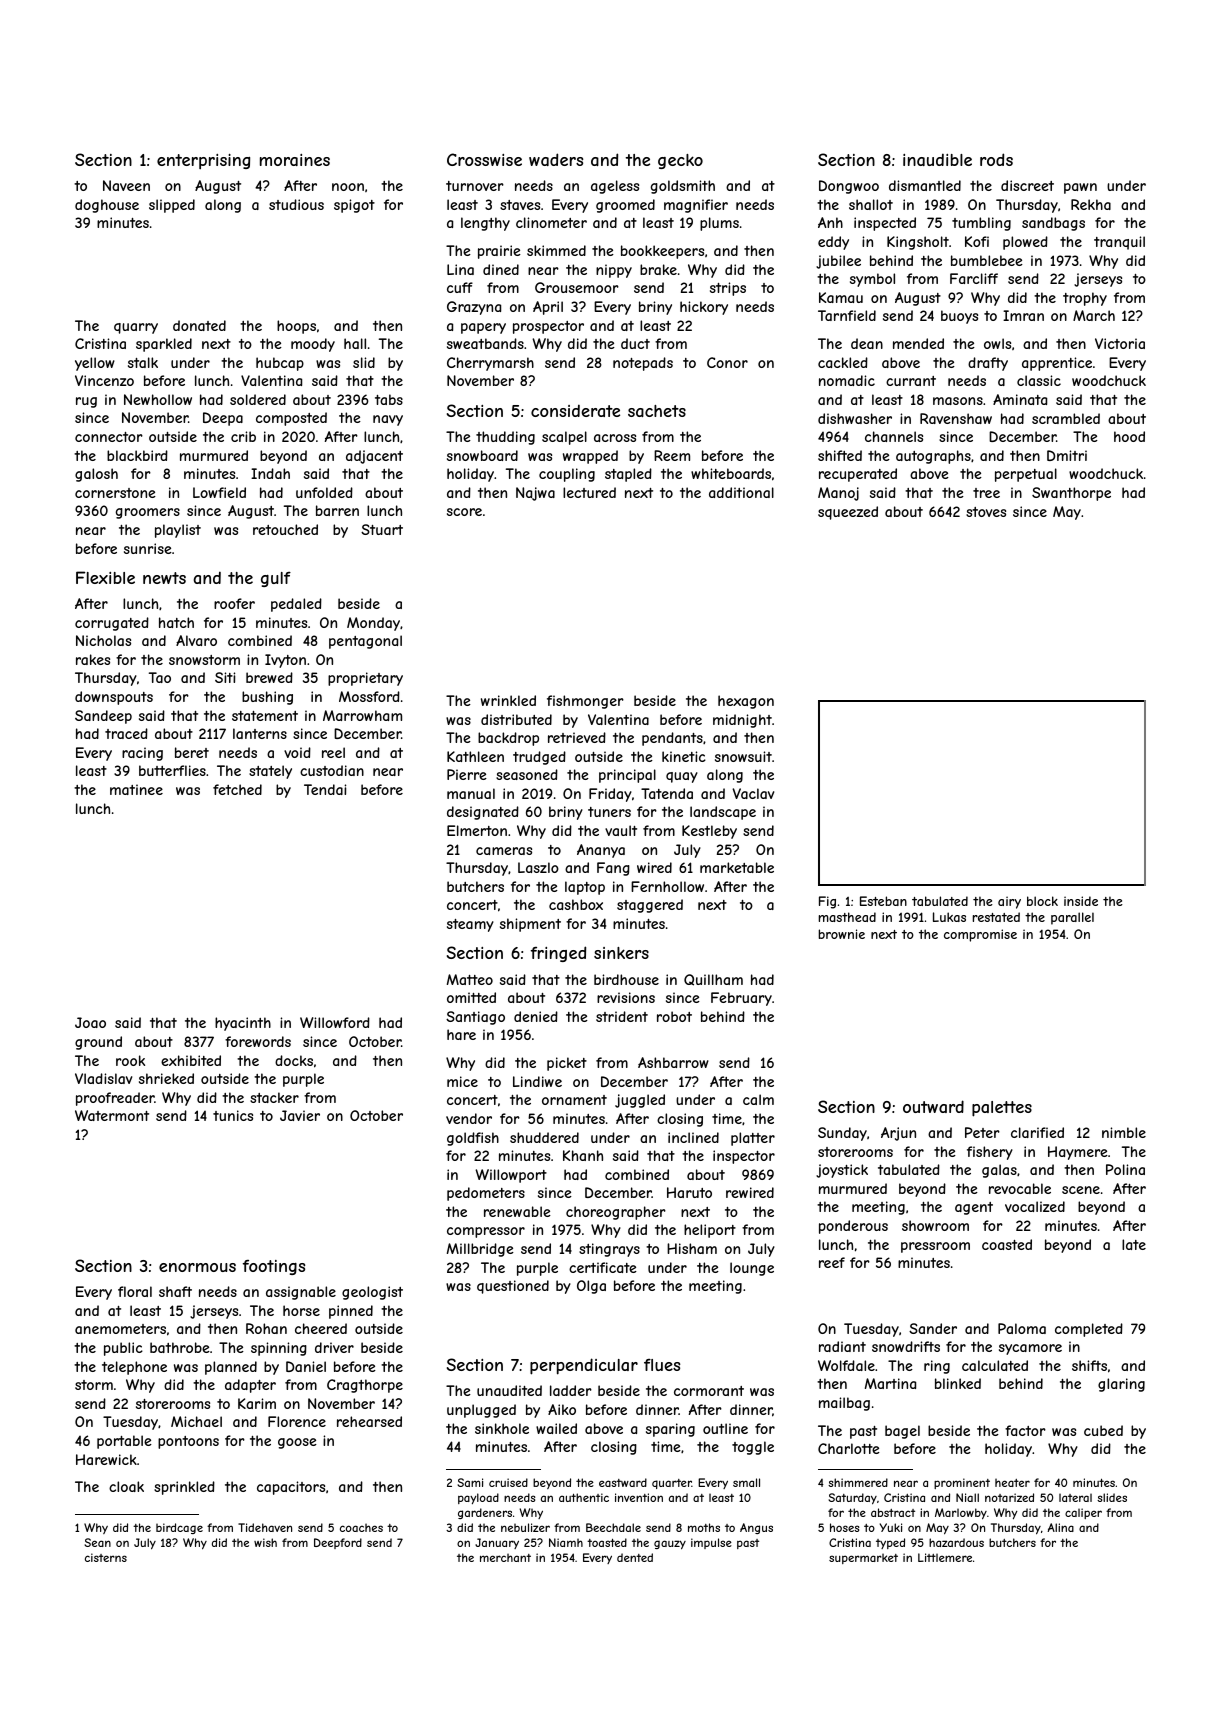 This screenshot has height=1726, width=1221. Describe the element at coordinates (741, 492) in the screenshot. I see `additional` at that location.
